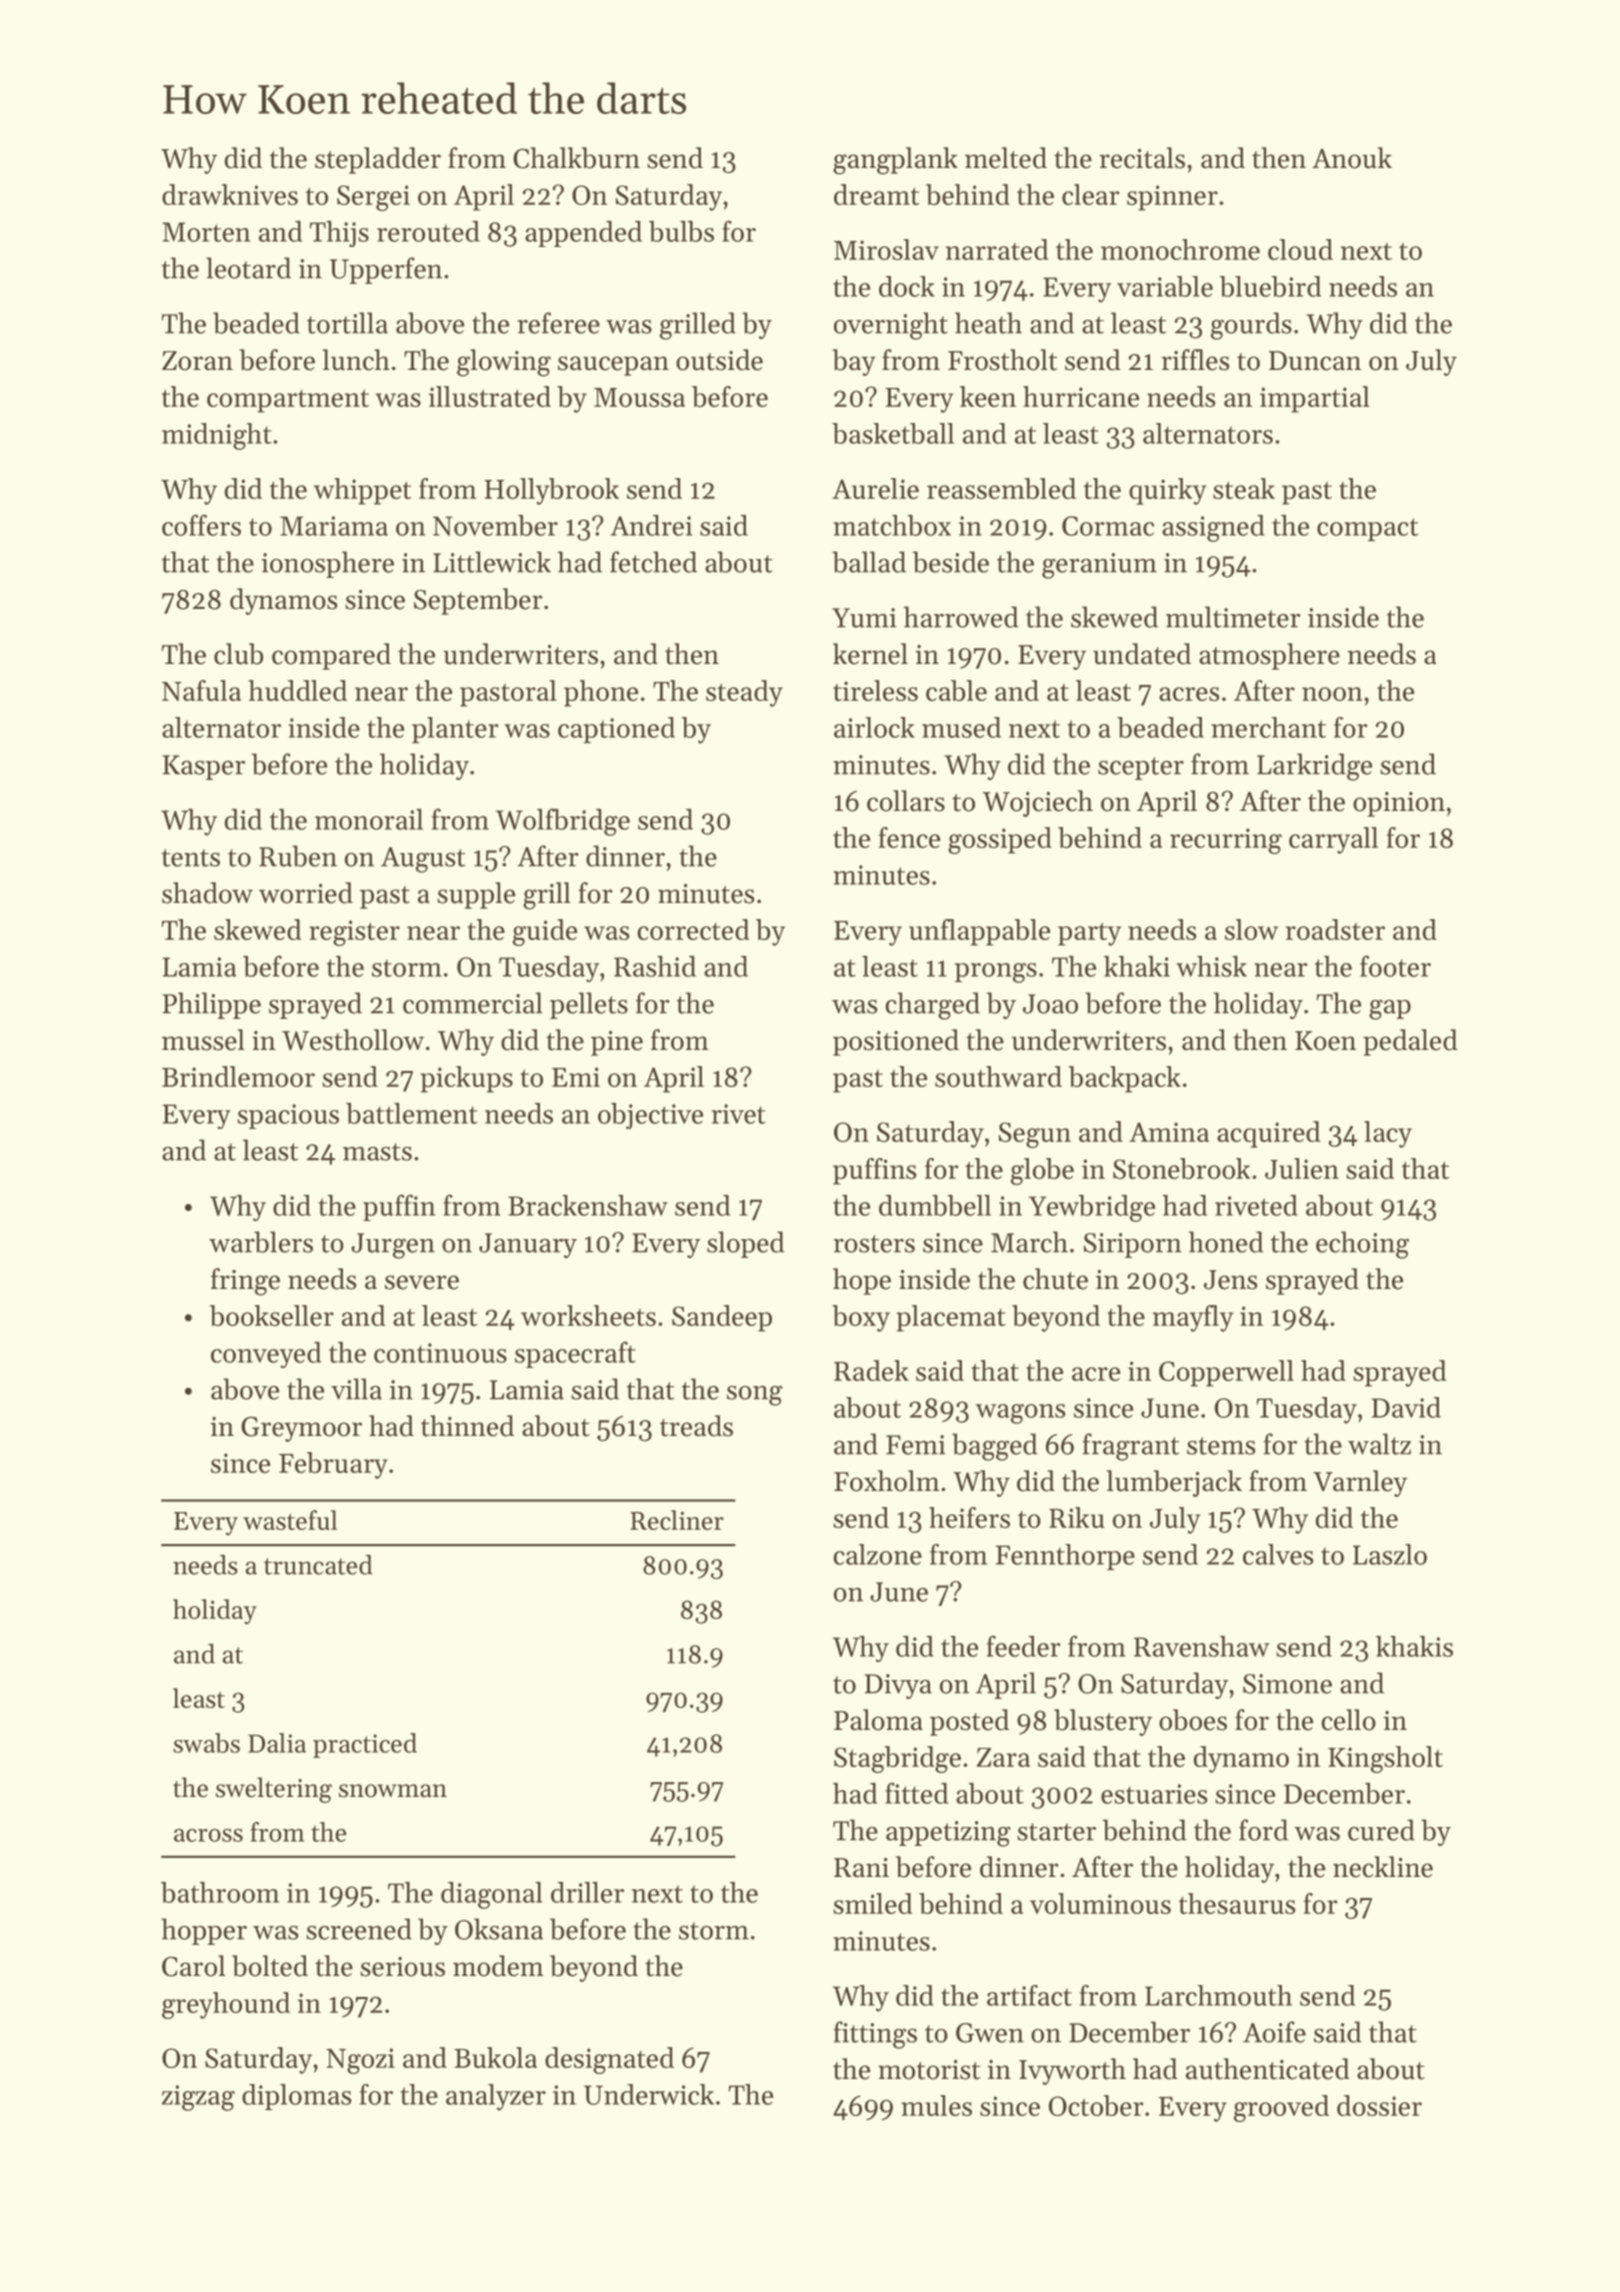  What do you see at coordinates (896, 1042) in the page?
I see `positioned` at bounding box center [896, 1042].
